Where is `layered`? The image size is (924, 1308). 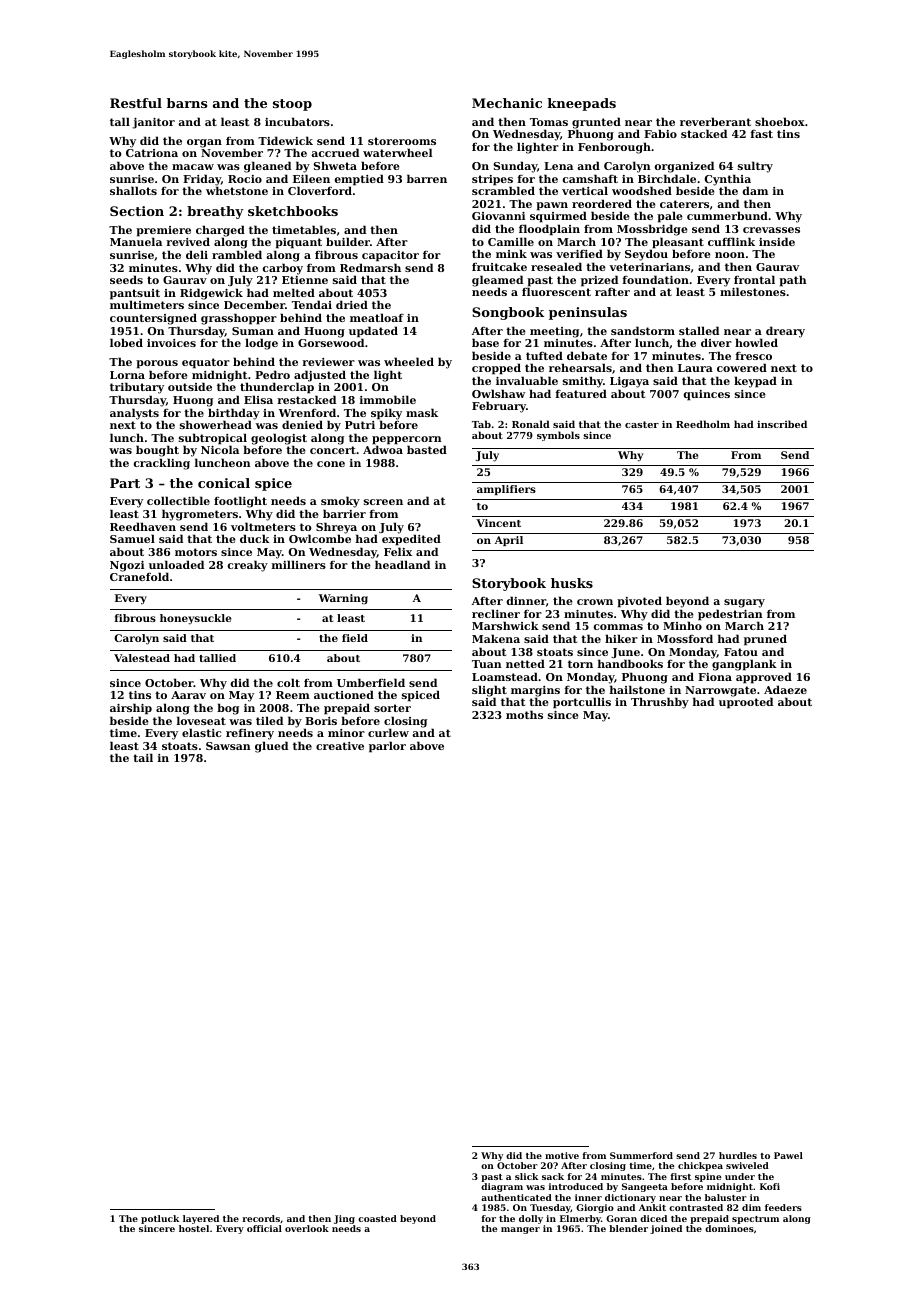 layered is located at coordinates (201, 1219).
